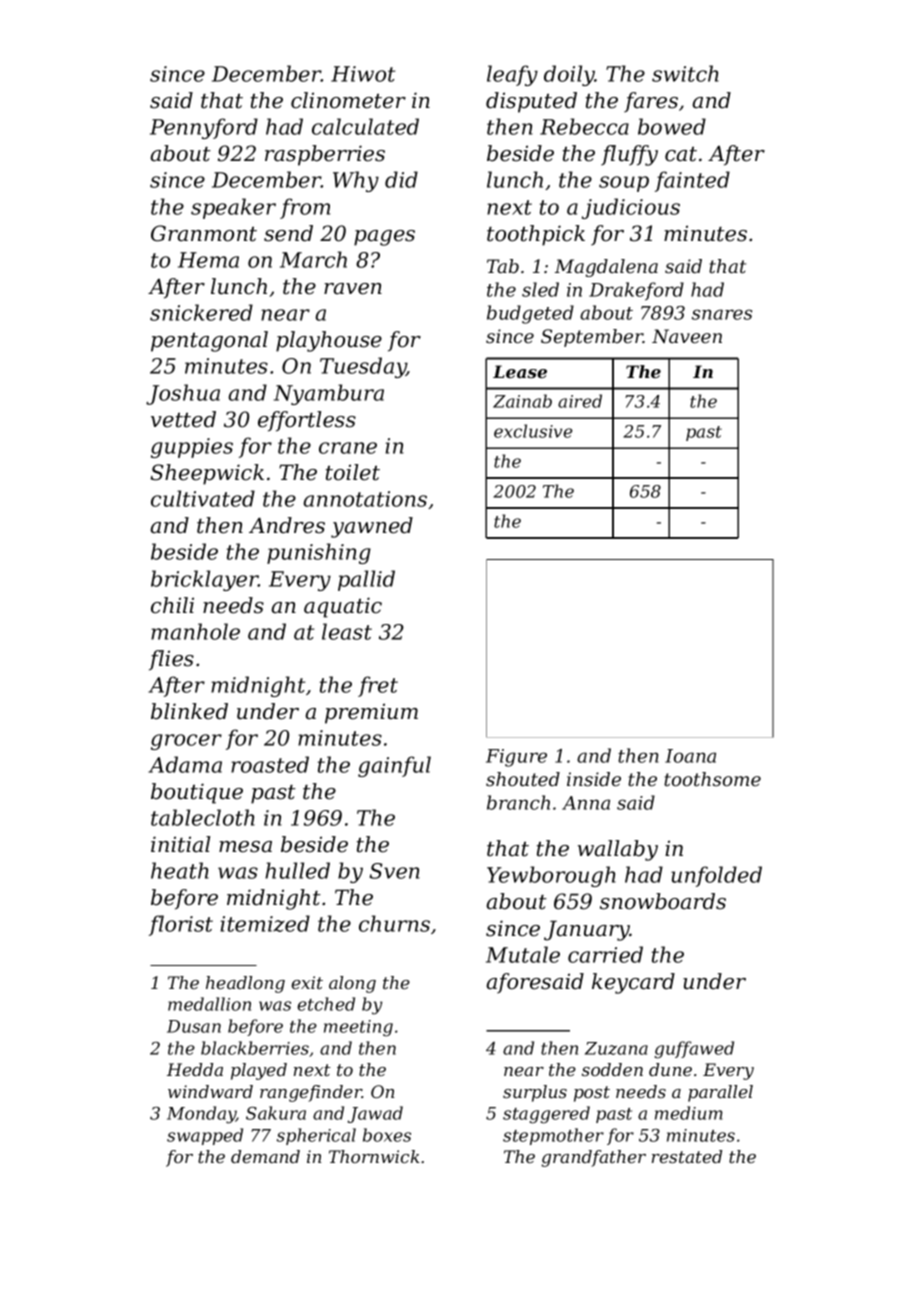 Image resolution: width=924 pixels, height=1311 pixels. Describe the element at coordinates (363, 74) in the screenshot. I see `Hiwot` at that location.
